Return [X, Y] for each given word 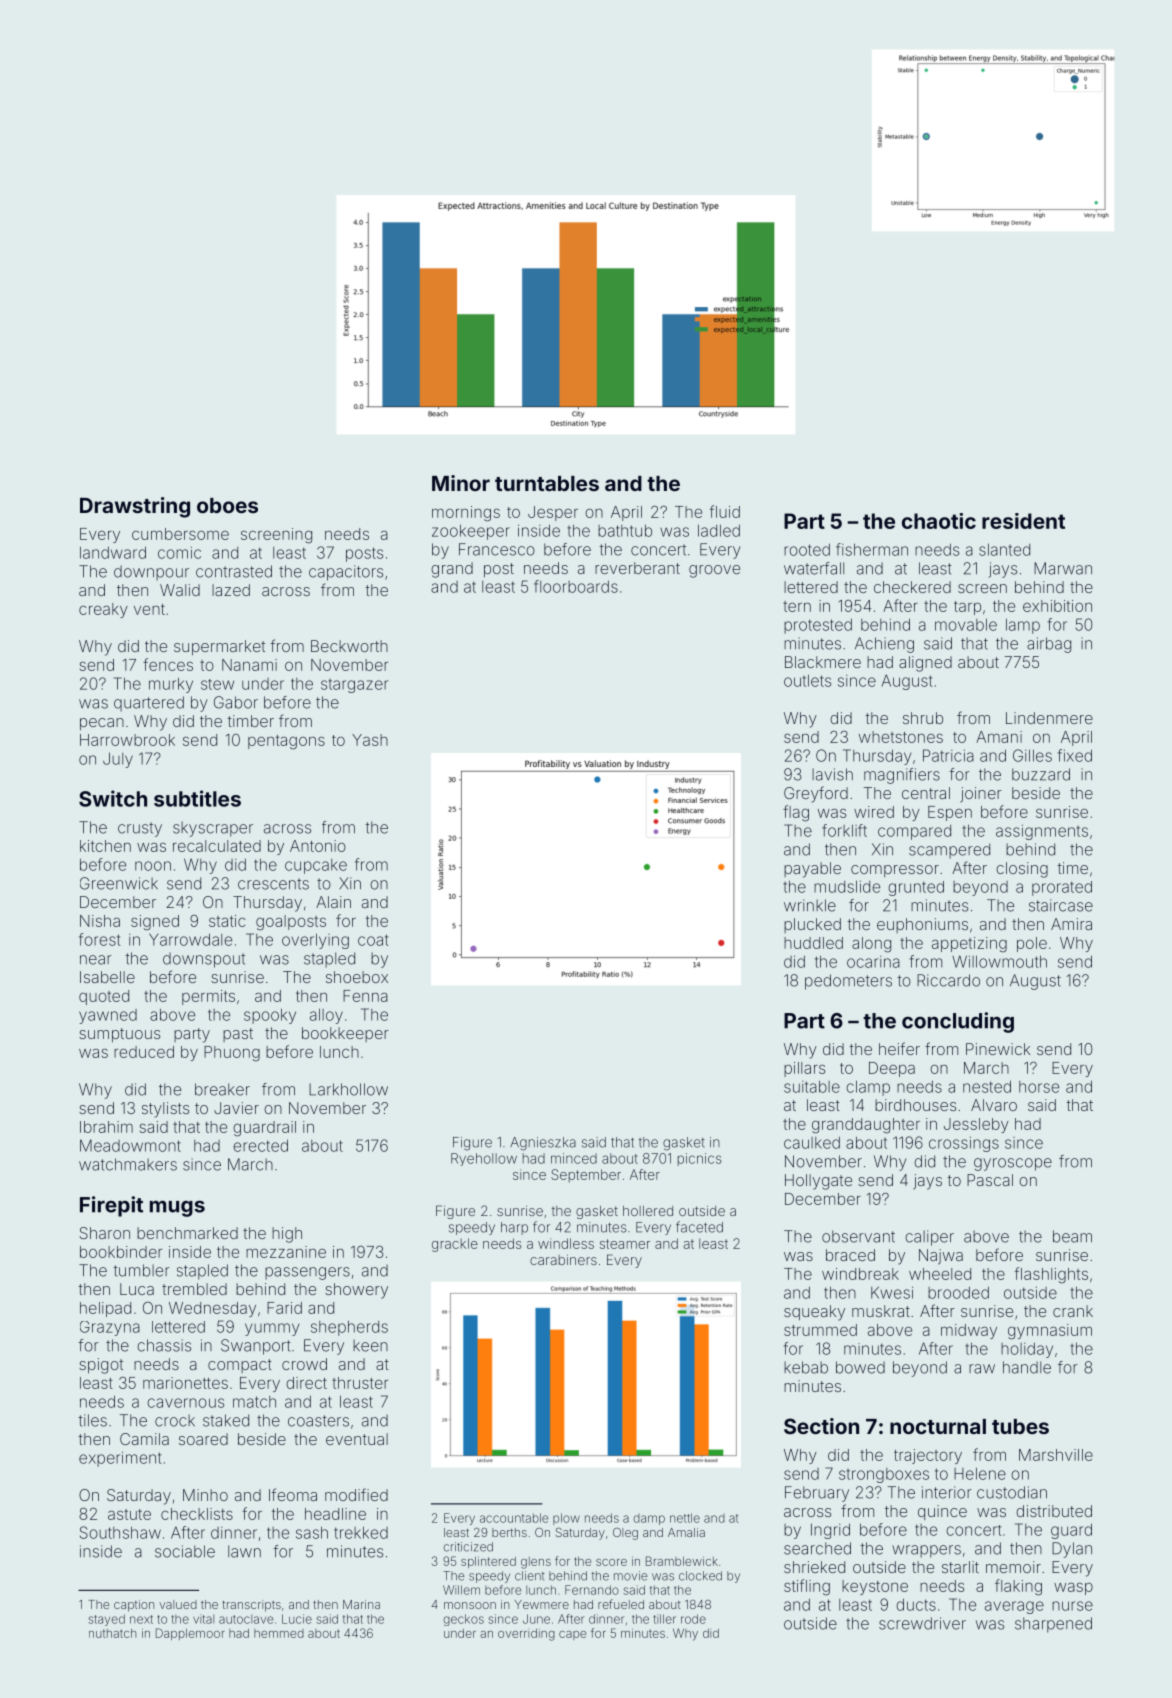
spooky [270, 1016]
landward [113, 552]
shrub [923, 718]
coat [373, 940]
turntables [547, 483]
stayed [107, 1620]
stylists [165, 1110]
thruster [360, 1383]
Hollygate [818, 1182]
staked [226, 1420]
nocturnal [938, 1426]
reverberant [637, 568]
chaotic [939, 521]
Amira [1071, 924]
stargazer [354, 686]
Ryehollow [484, 1159]
